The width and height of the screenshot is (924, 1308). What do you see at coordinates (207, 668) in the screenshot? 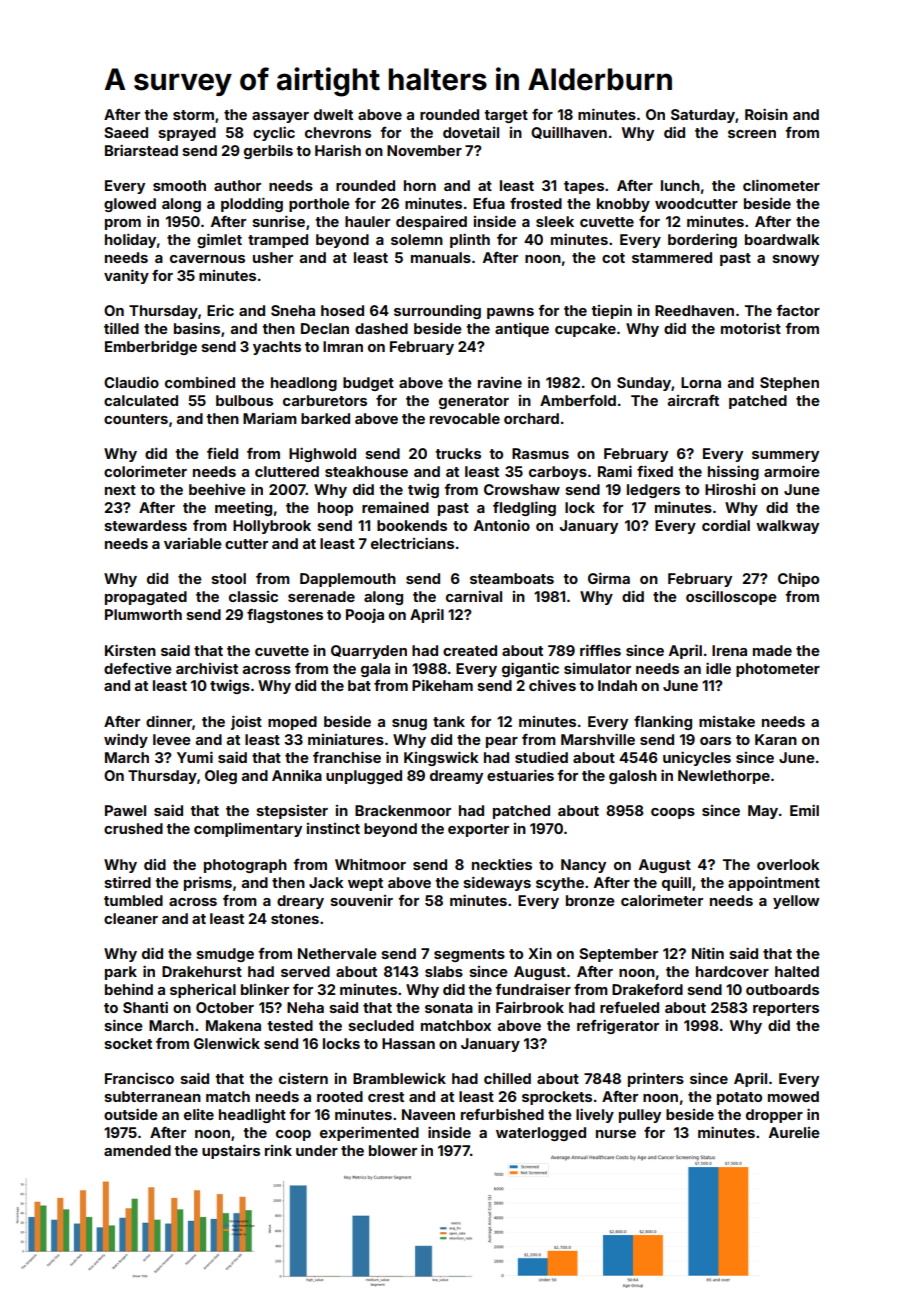
I see `archivist` at bounding box center [207, 668].
